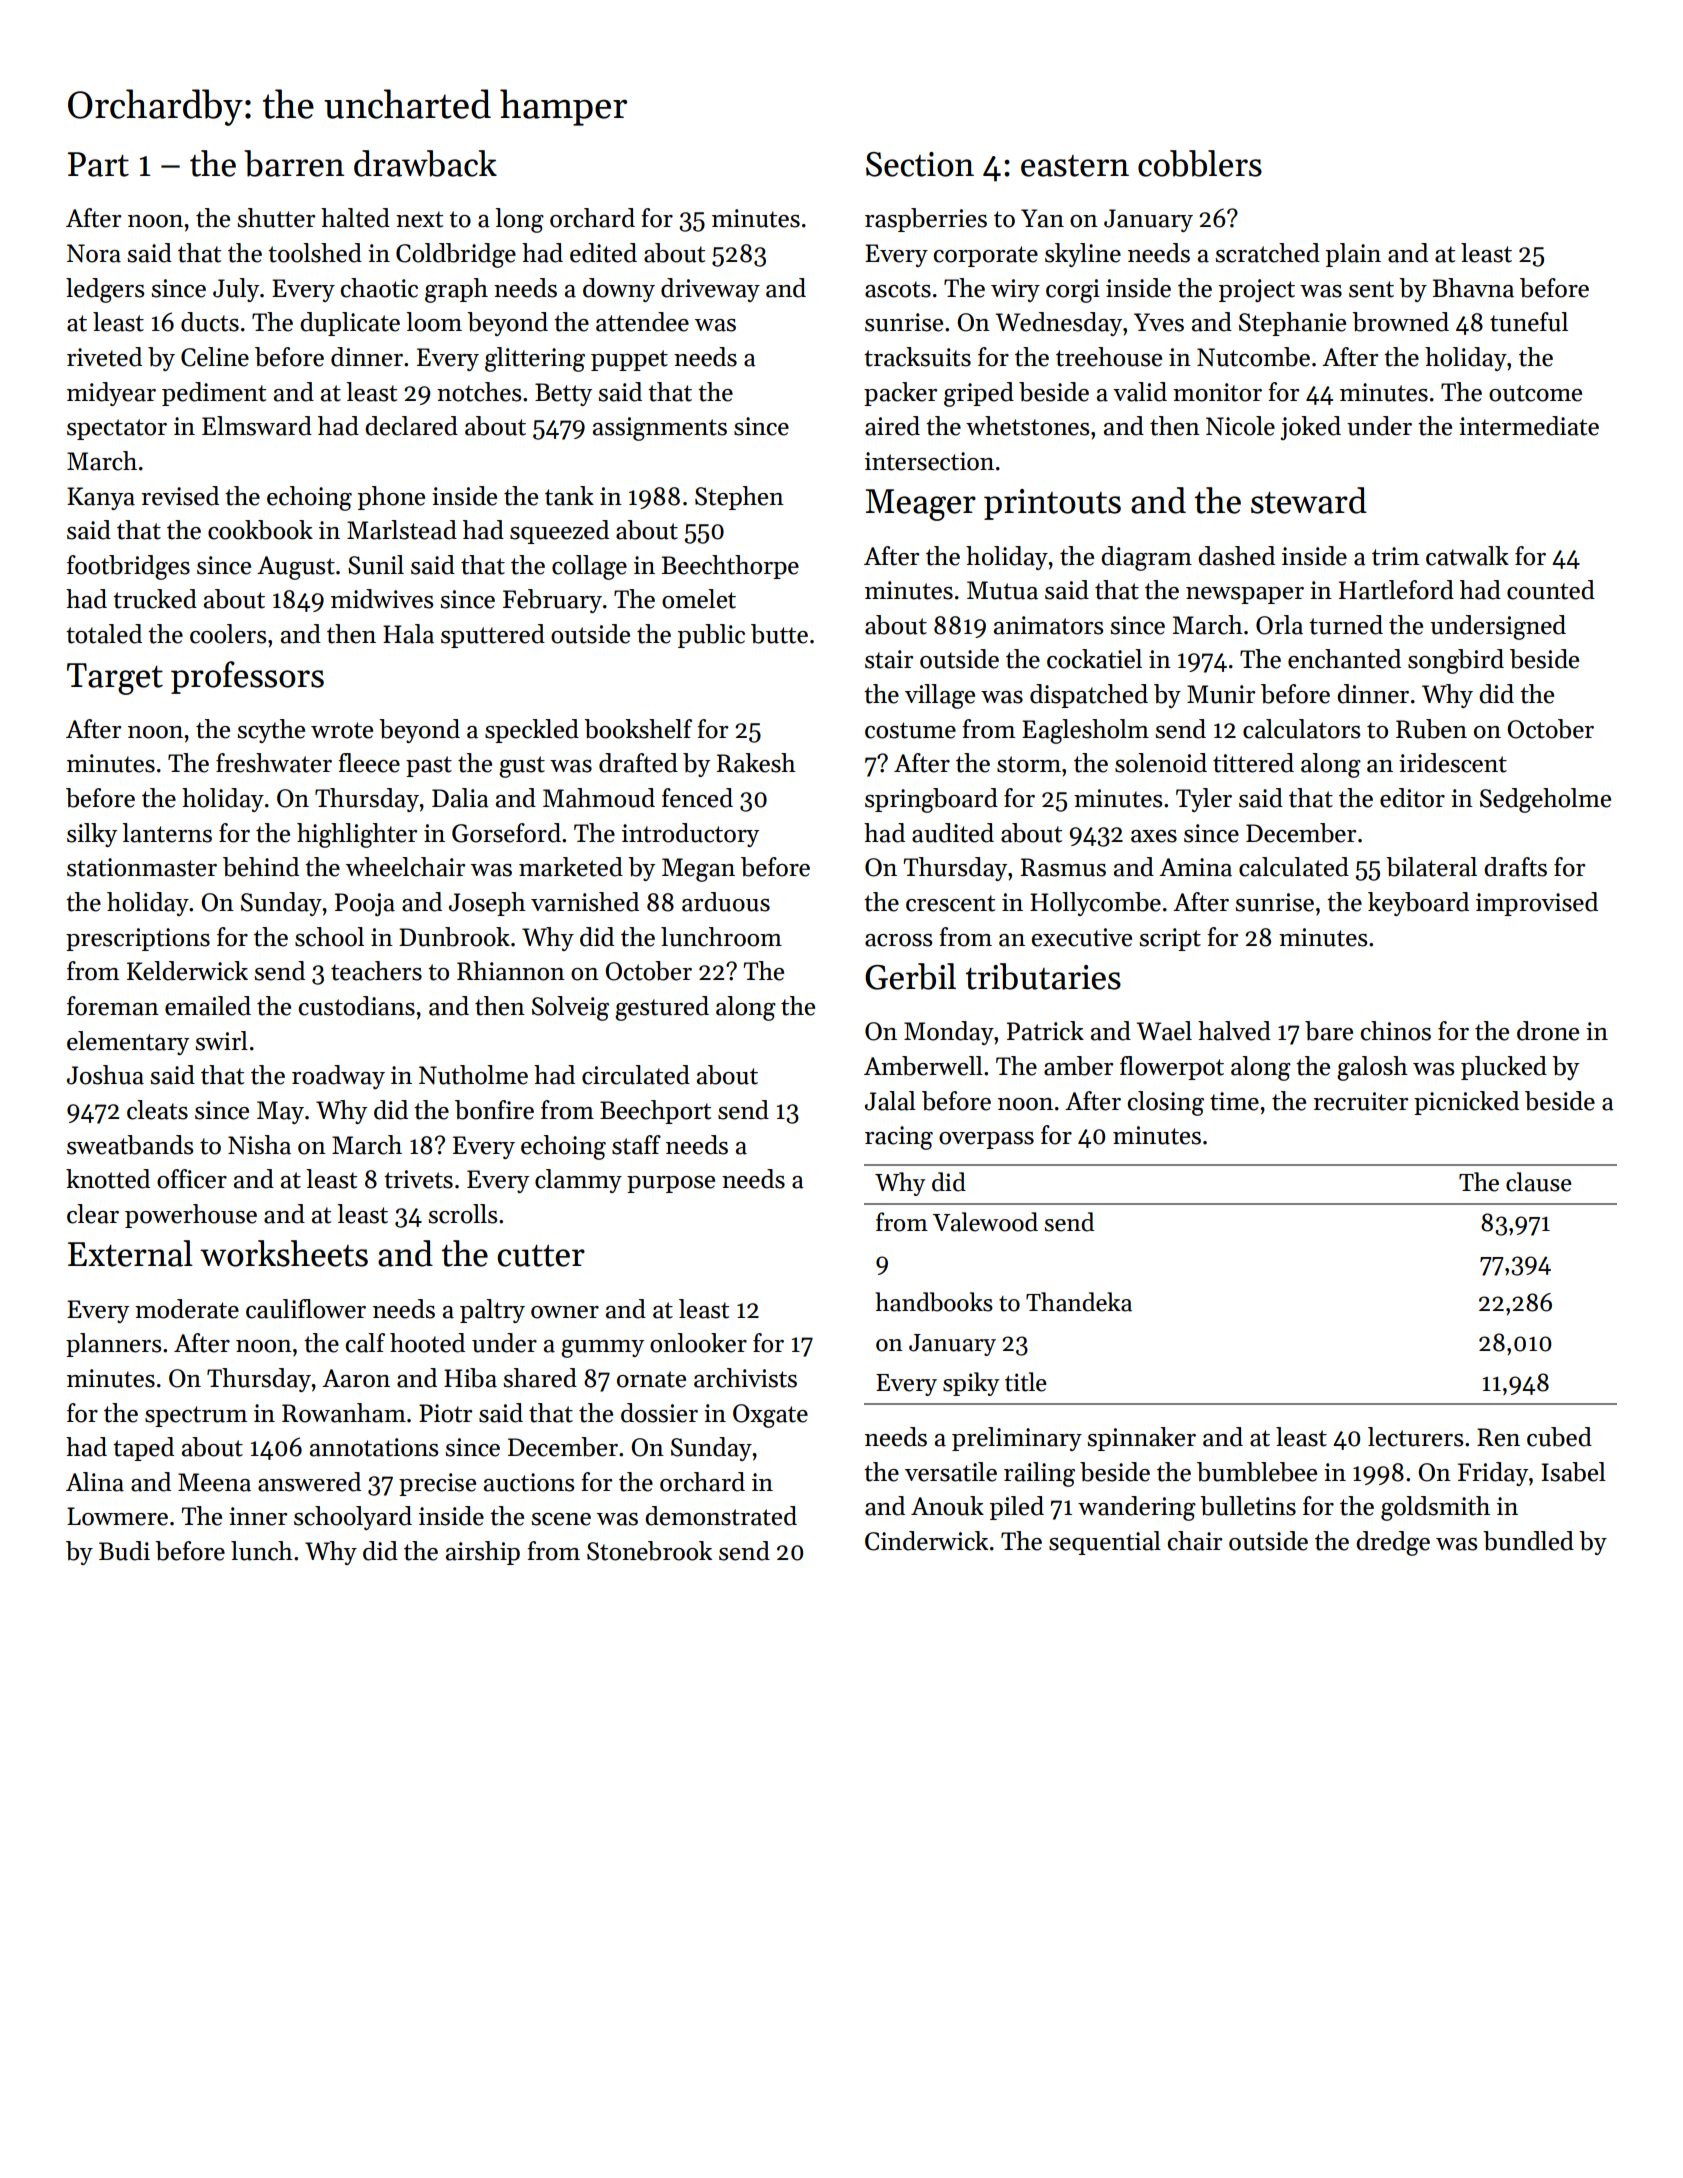 This image has width=1683, height=2178. What do you see at coordinates (1075, 166) in the image?
I see `eastern` at bounding box center [1075, 166].
